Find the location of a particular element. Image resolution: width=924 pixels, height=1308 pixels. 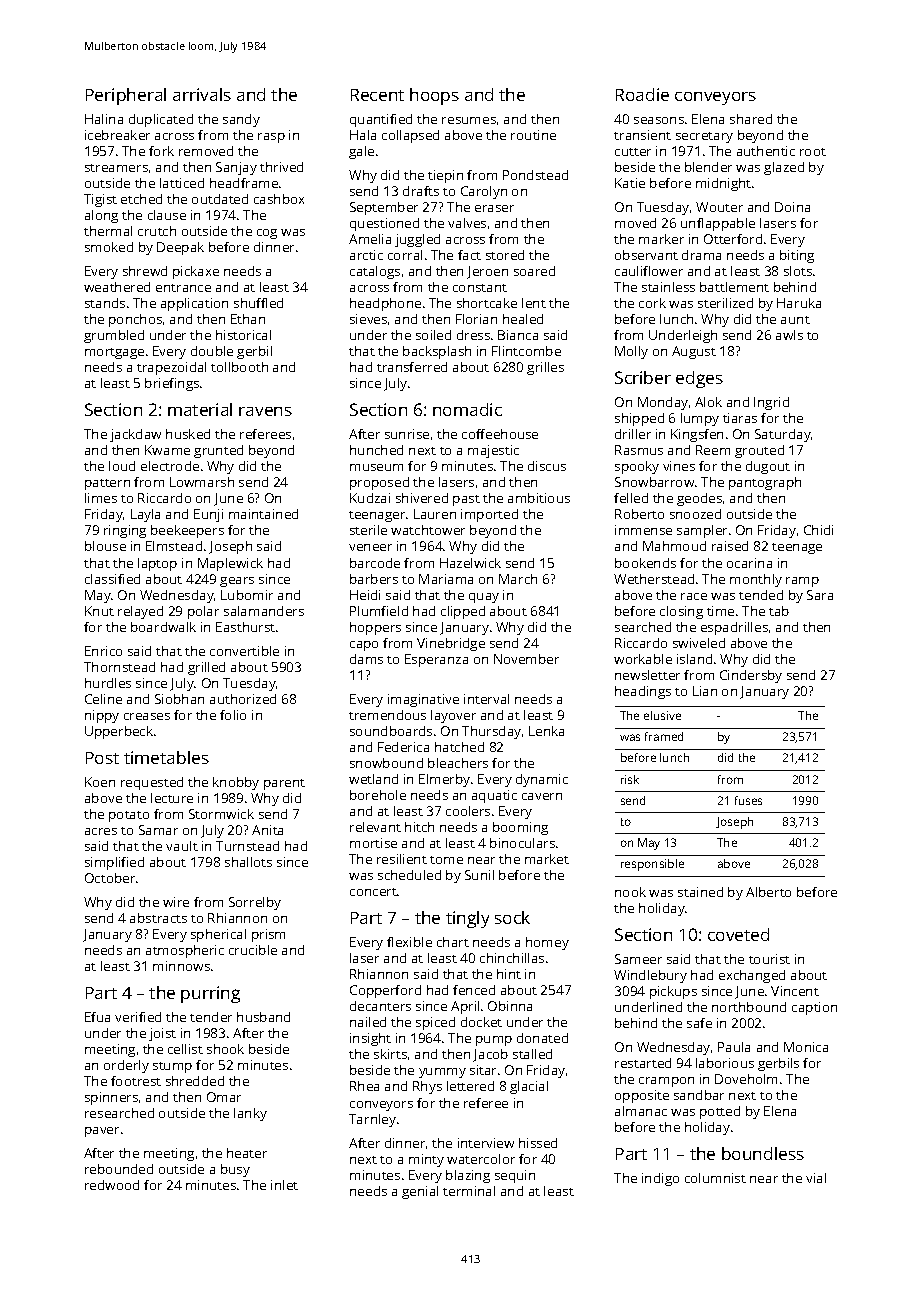

pattern is located at coordinates (107, 484).
